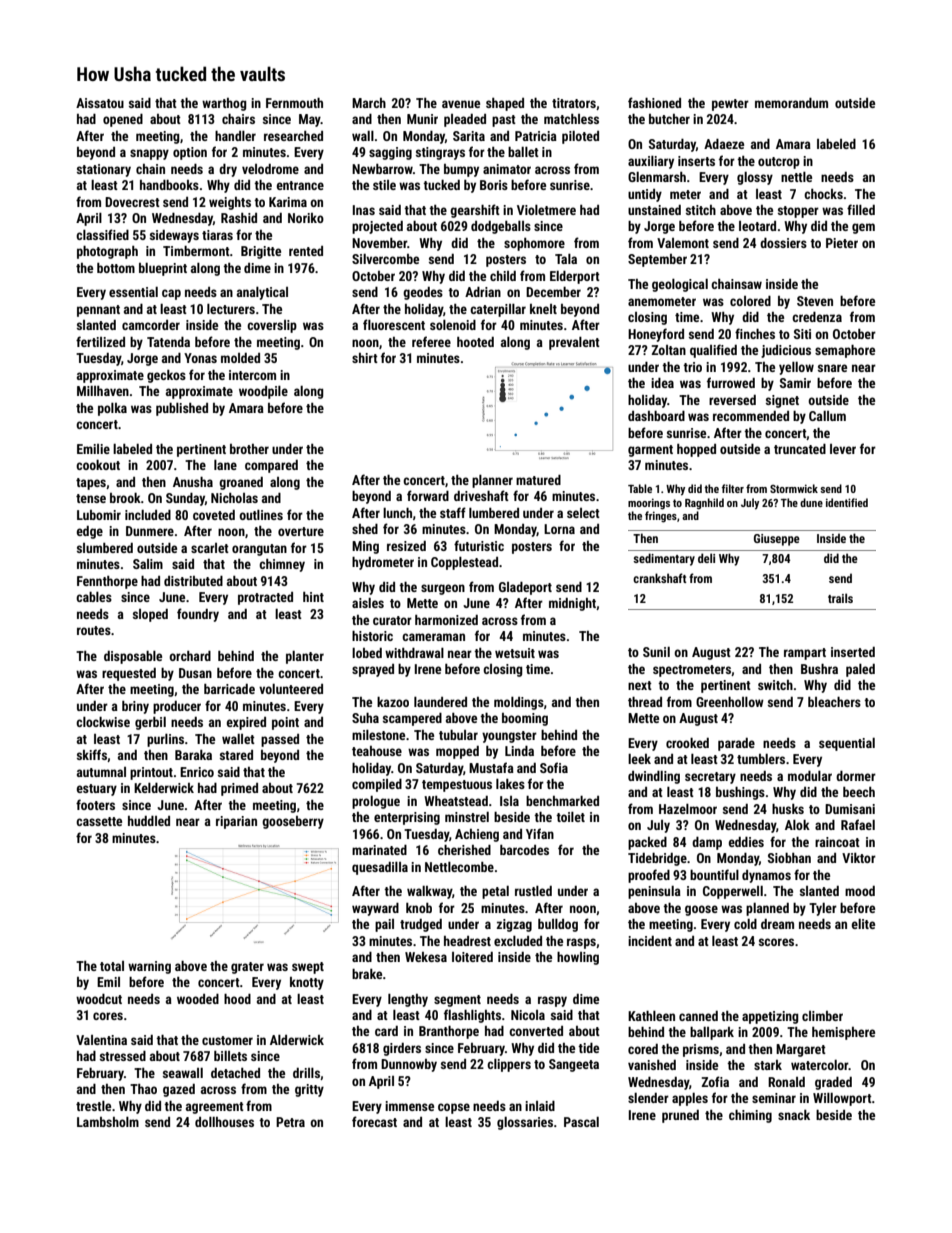 This screenshot has width=952, height=1233. I want to click on orangutan, so click(259, 550).
